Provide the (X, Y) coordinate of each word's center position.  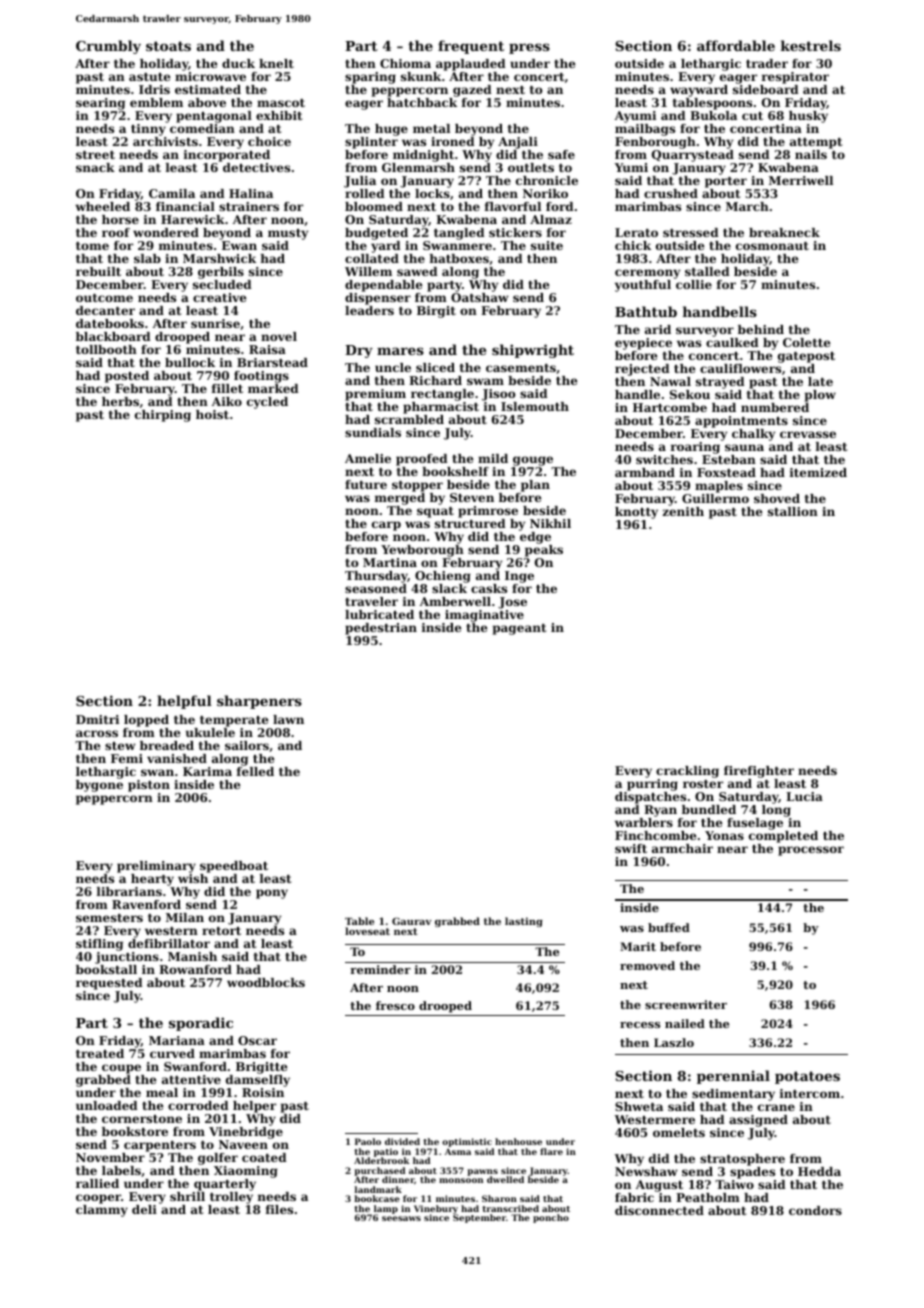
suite (547, 245)
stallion (793, 511)
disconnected (659, 1210)
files (279, 1209)
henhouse (518, 1141)
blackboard (113, 336)
